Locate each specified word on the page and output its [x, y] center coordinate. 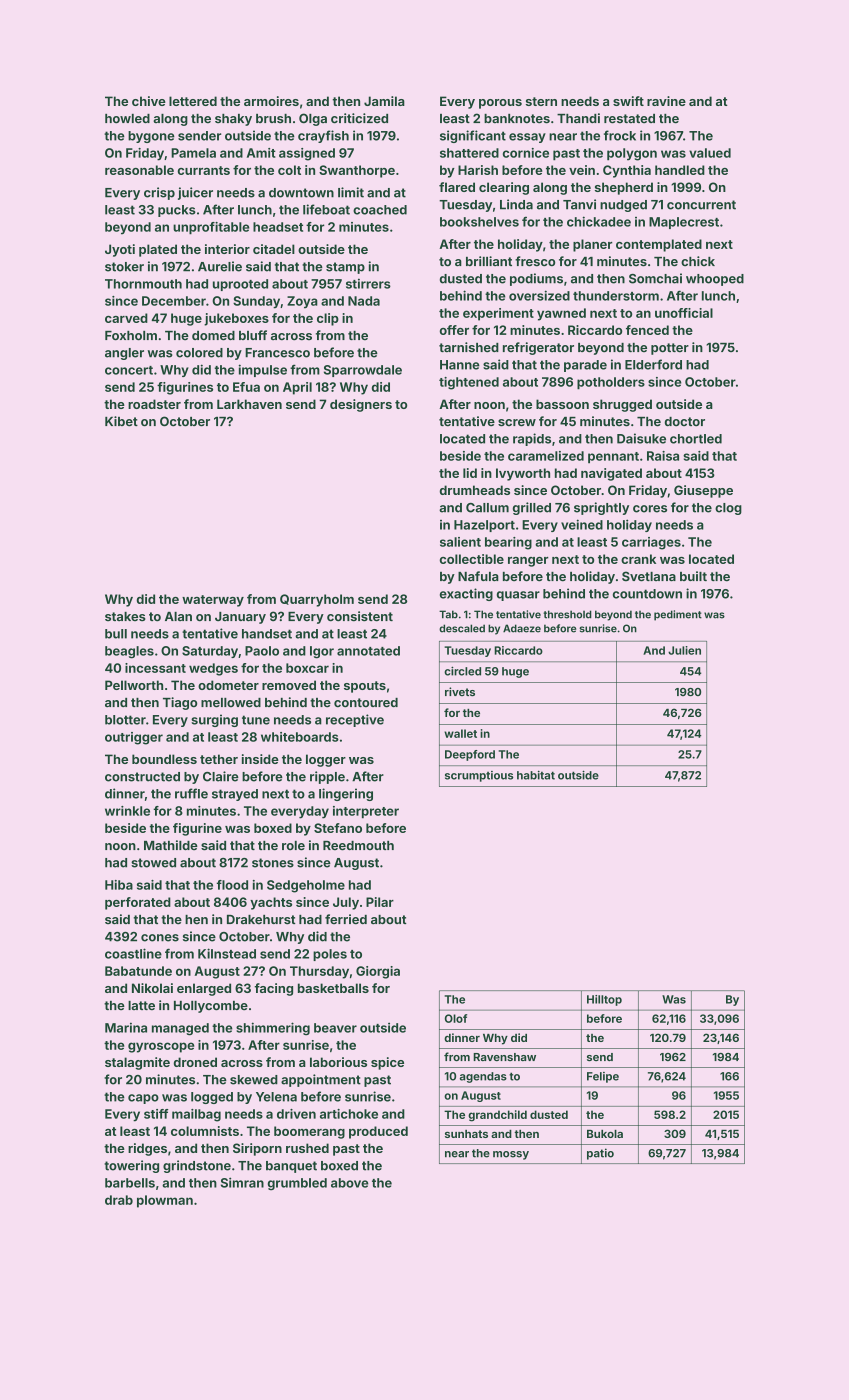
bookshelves [479, 222]
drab [119, 1200]
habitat [536, 775]
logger [326, 760]
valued [710, 153]
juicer [195, 193]
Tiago [180, 703]
